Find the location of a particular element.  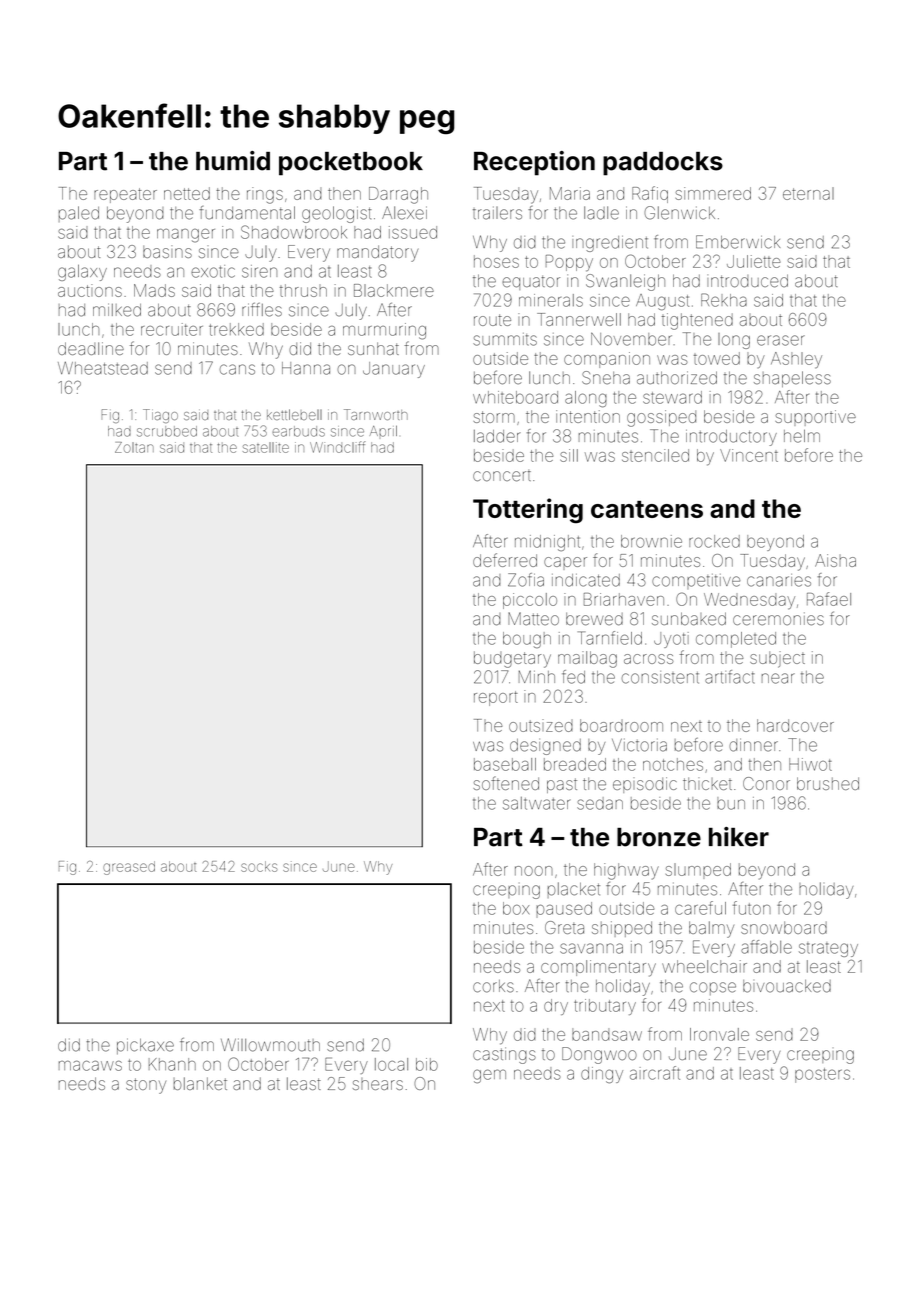

hoses is located at coordinates (496, 261).
